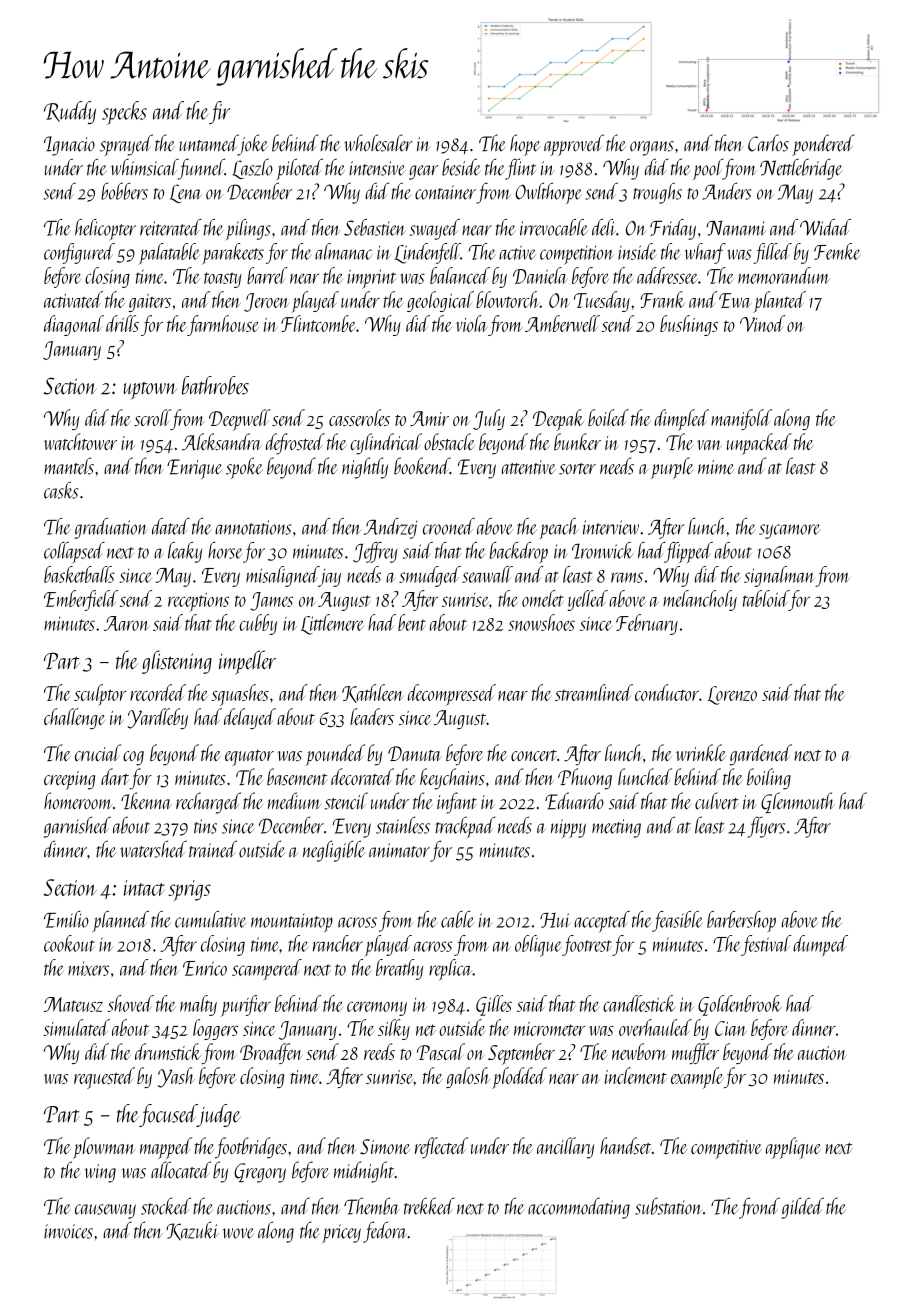 The width and height of the screenshot is (908, 1316). I want to click on pondered, so click(823, 145).
